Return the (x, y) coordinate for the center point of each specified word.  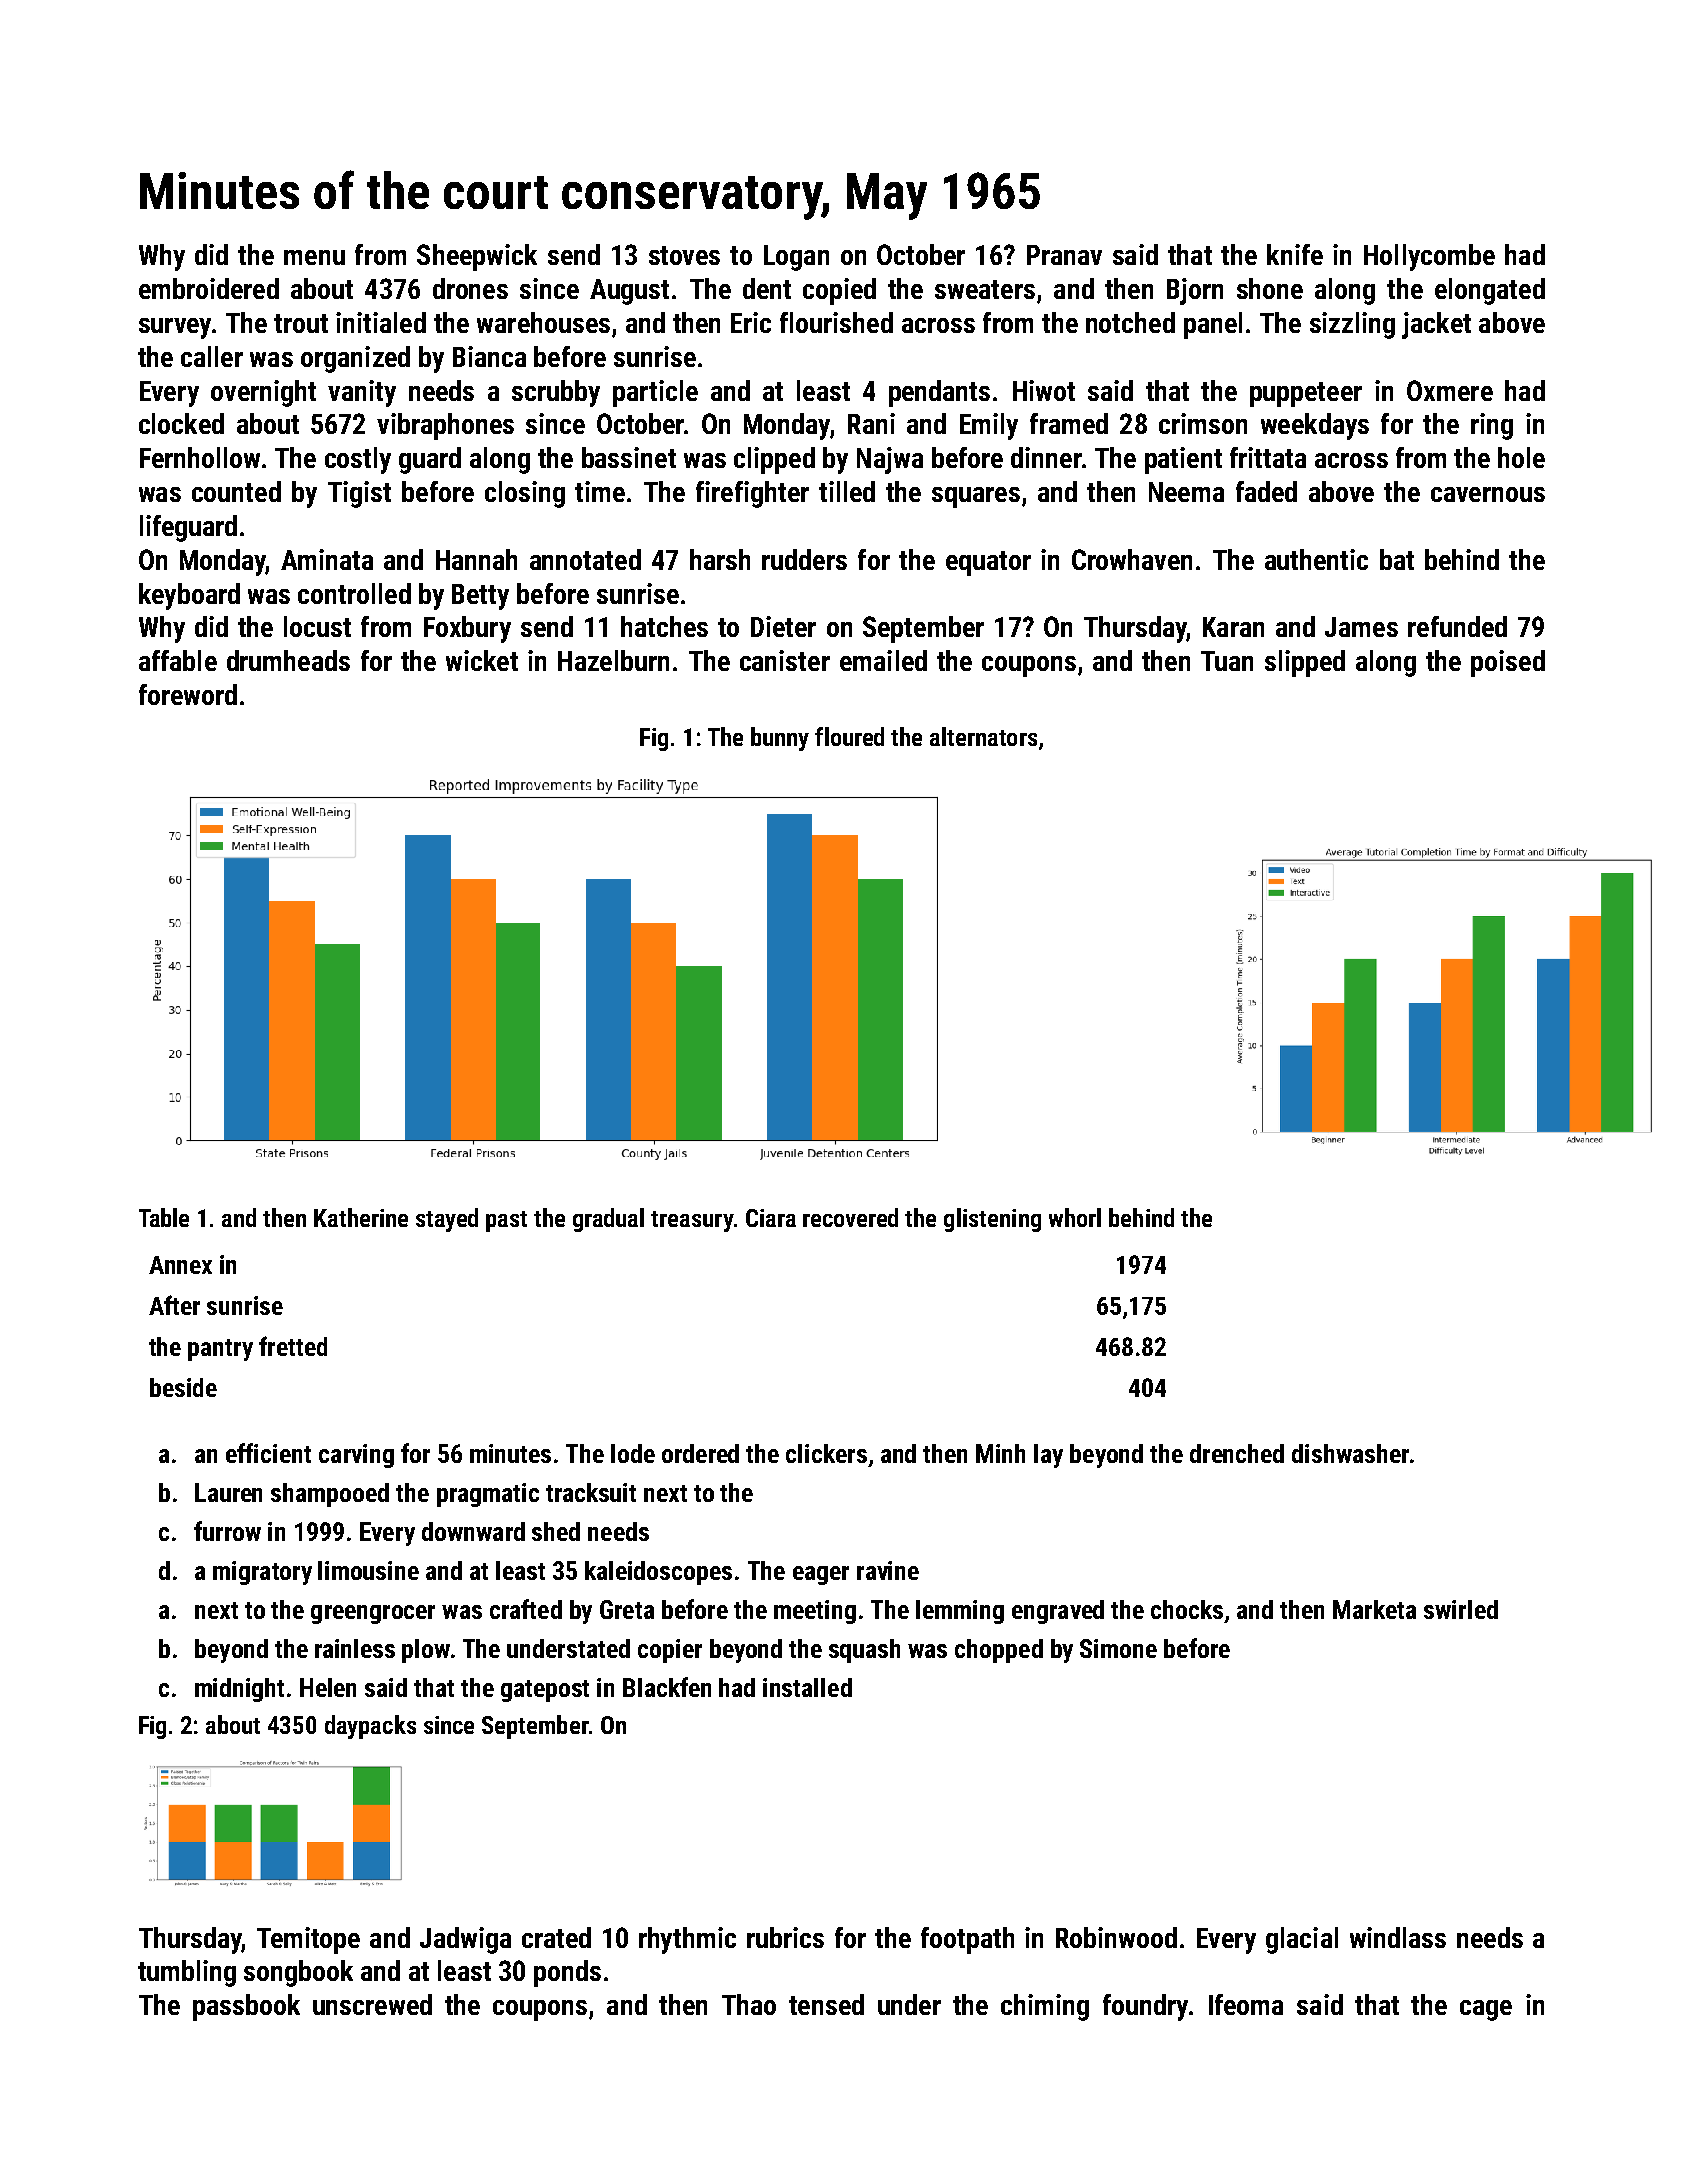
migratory (262, 1573)
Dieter (783, 626)
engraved (1058, 1612)
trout (301, 323)
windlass (1398, 1937)
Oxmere (1450, 390)
